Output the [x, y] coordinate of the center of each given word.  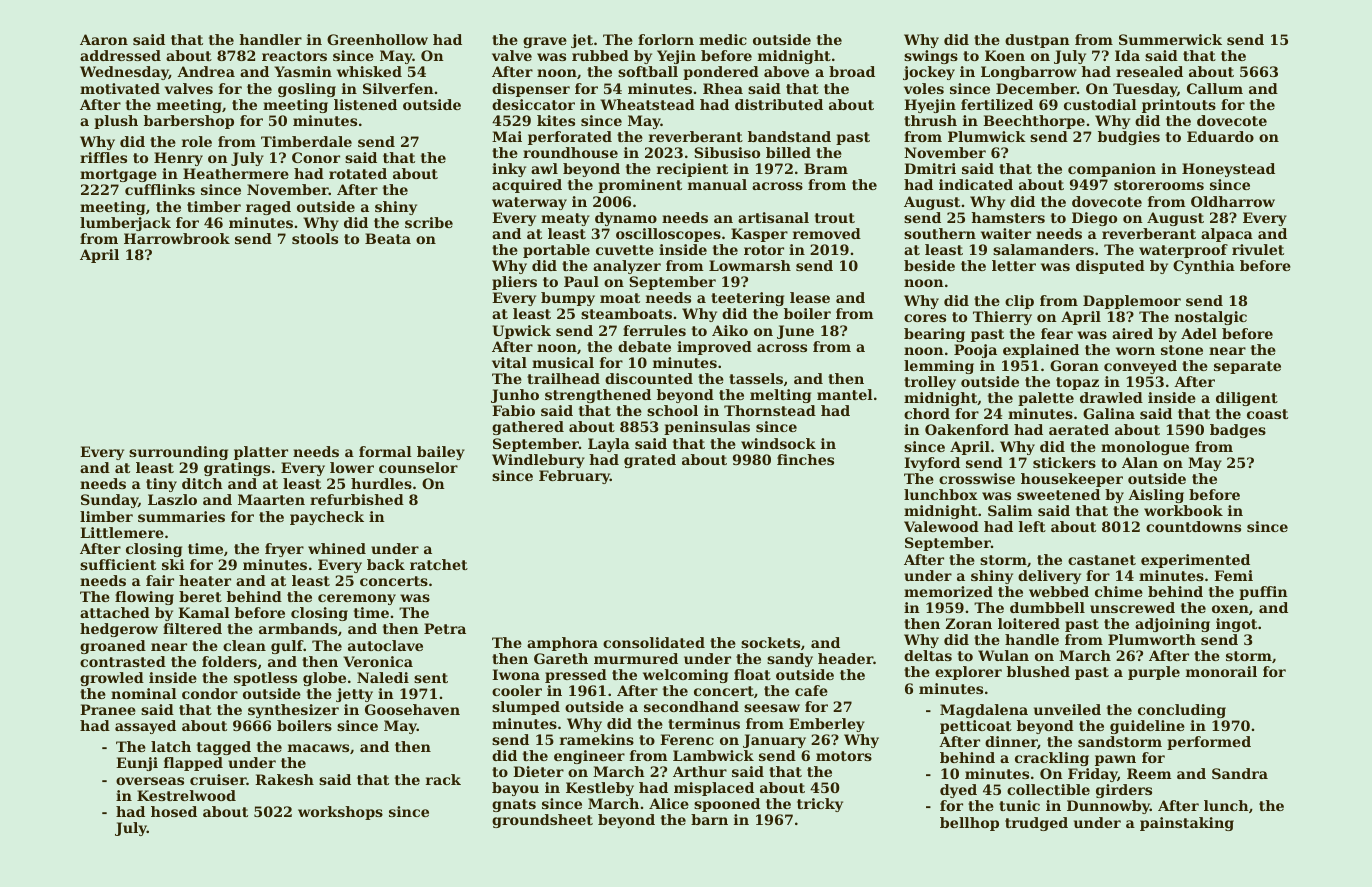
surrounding [178, 453]
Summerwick [1170, 39]
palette [1046, 399]
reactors [294, 56]
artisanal [773, 217]
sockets [770, 642]
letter [1014, 265]
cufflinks [160, 189]
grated [650, 461]
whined [337, 548]
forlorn [666, 39]
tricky [820, 805]
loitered [1029, 623]
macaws [318, 748]
